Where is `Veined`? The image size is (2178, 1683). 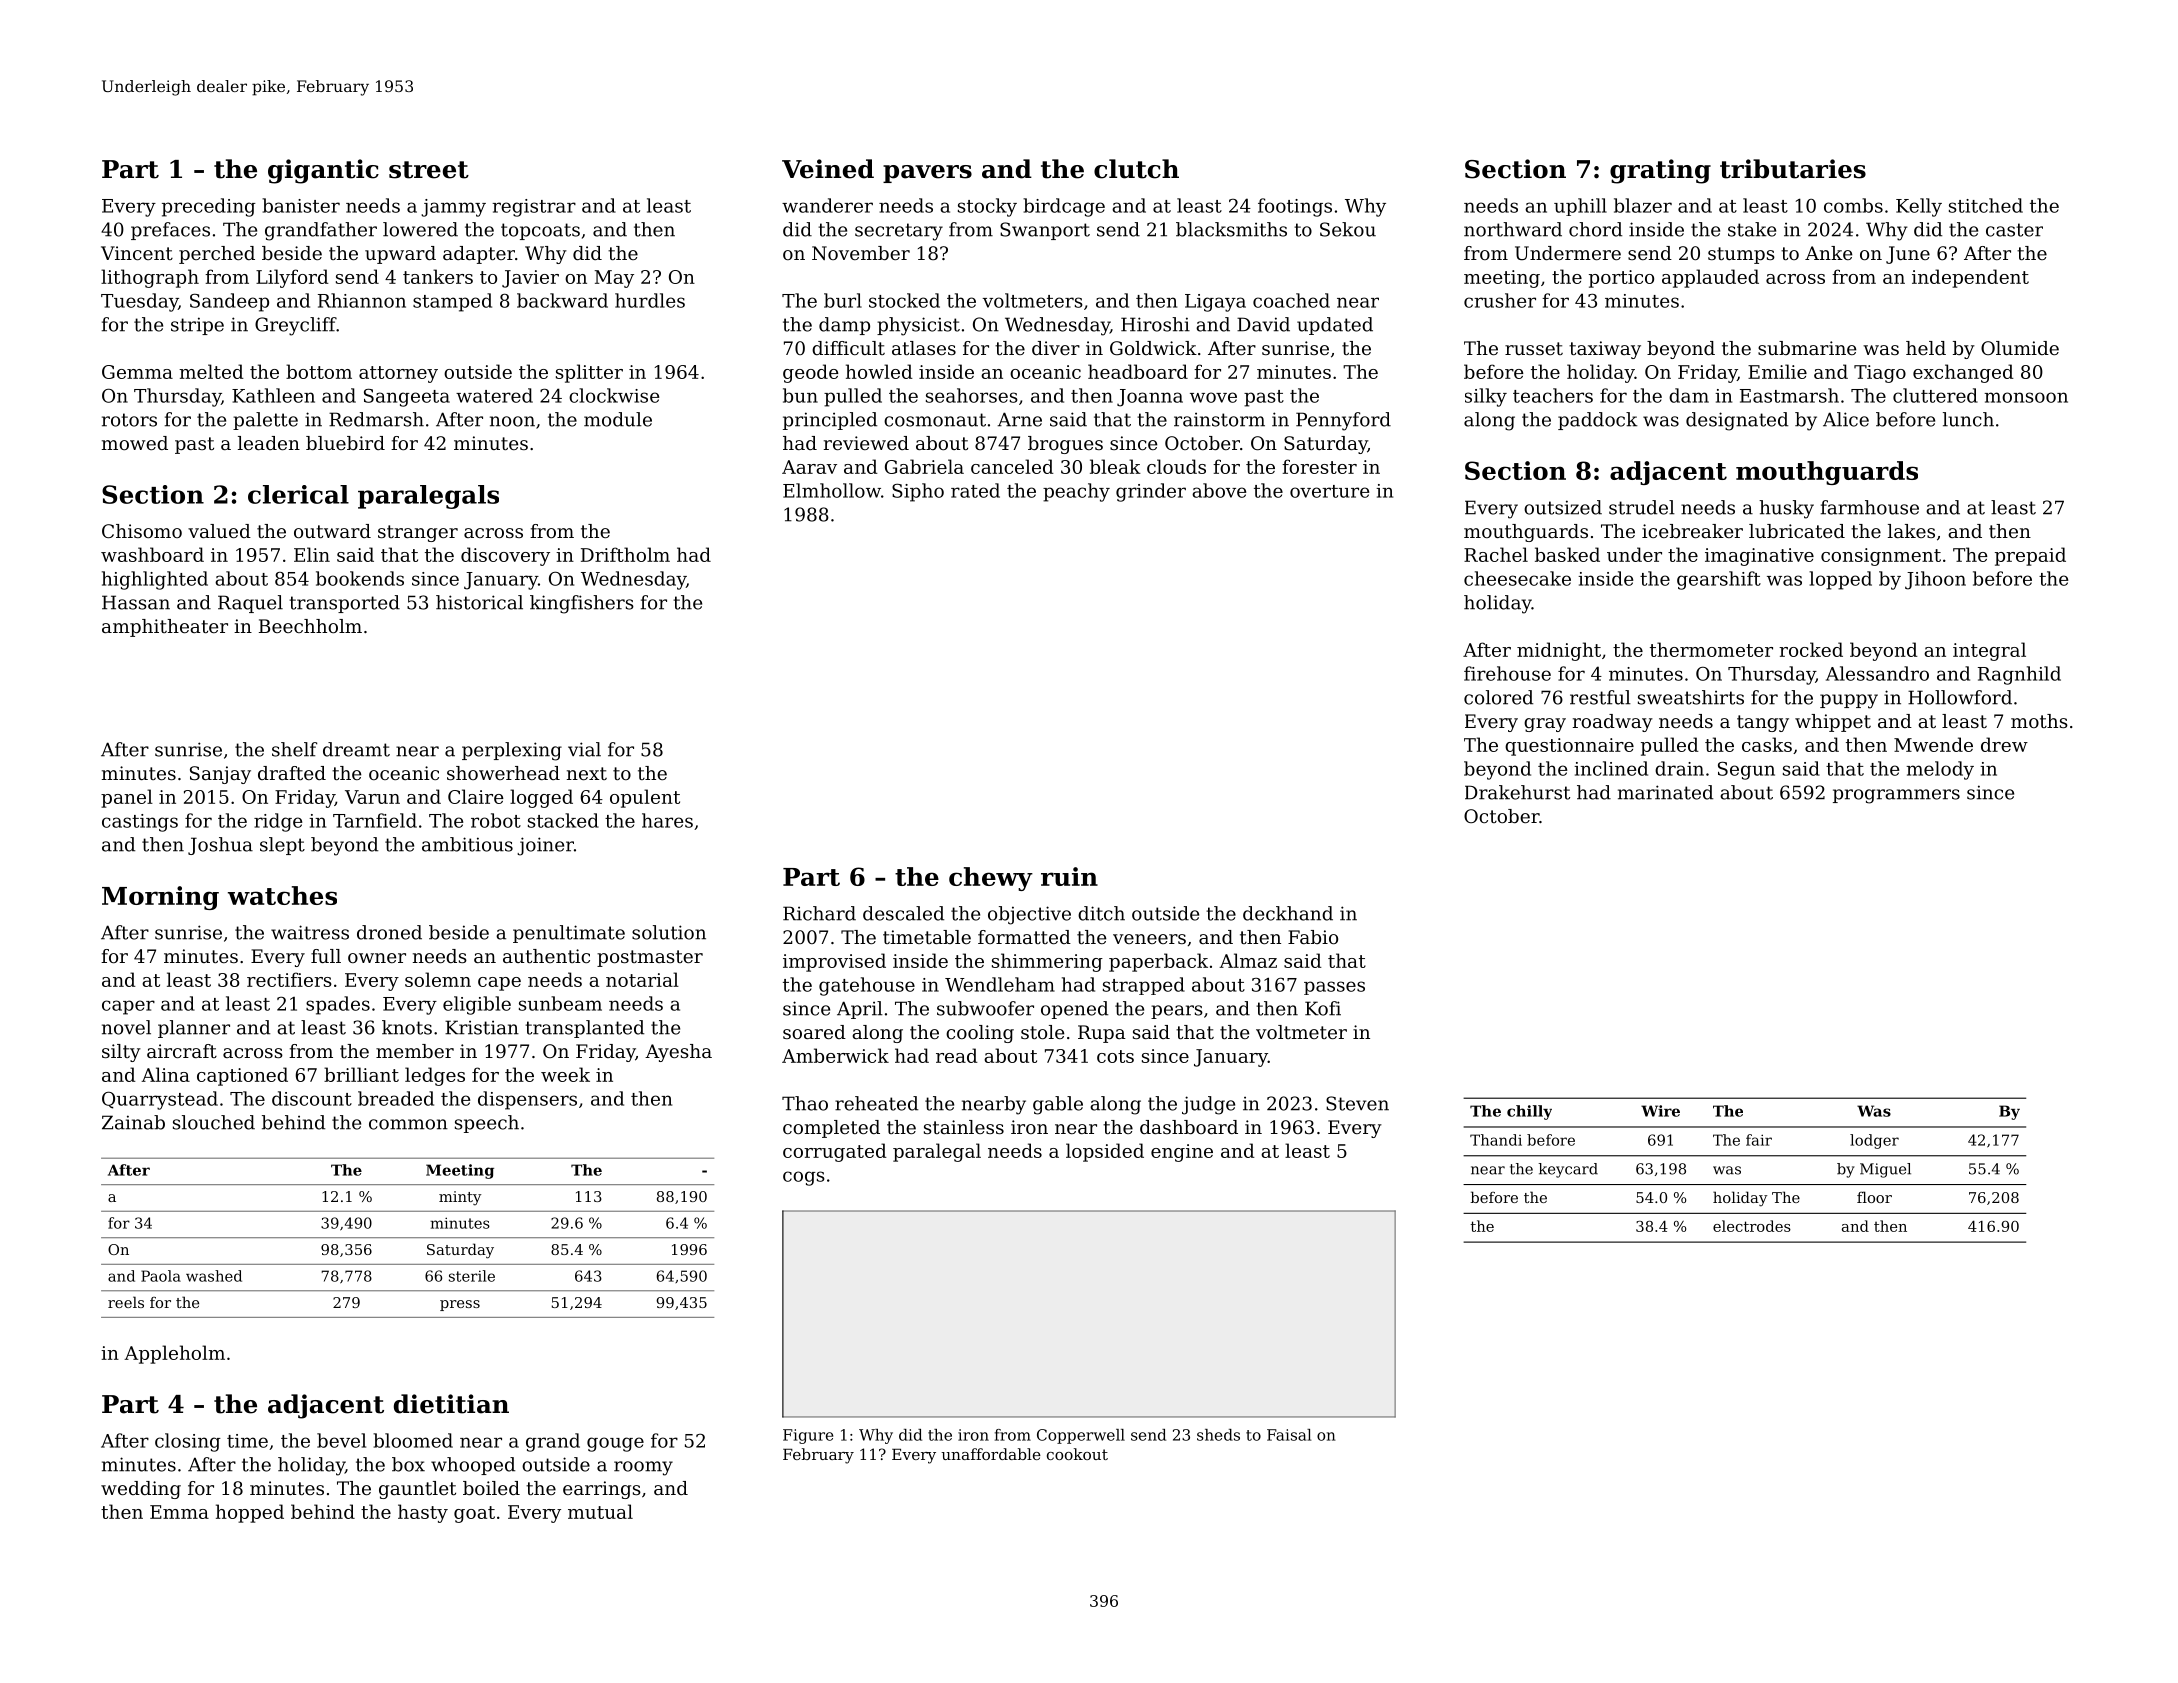 Veined is located at coordinates (828, 169).
